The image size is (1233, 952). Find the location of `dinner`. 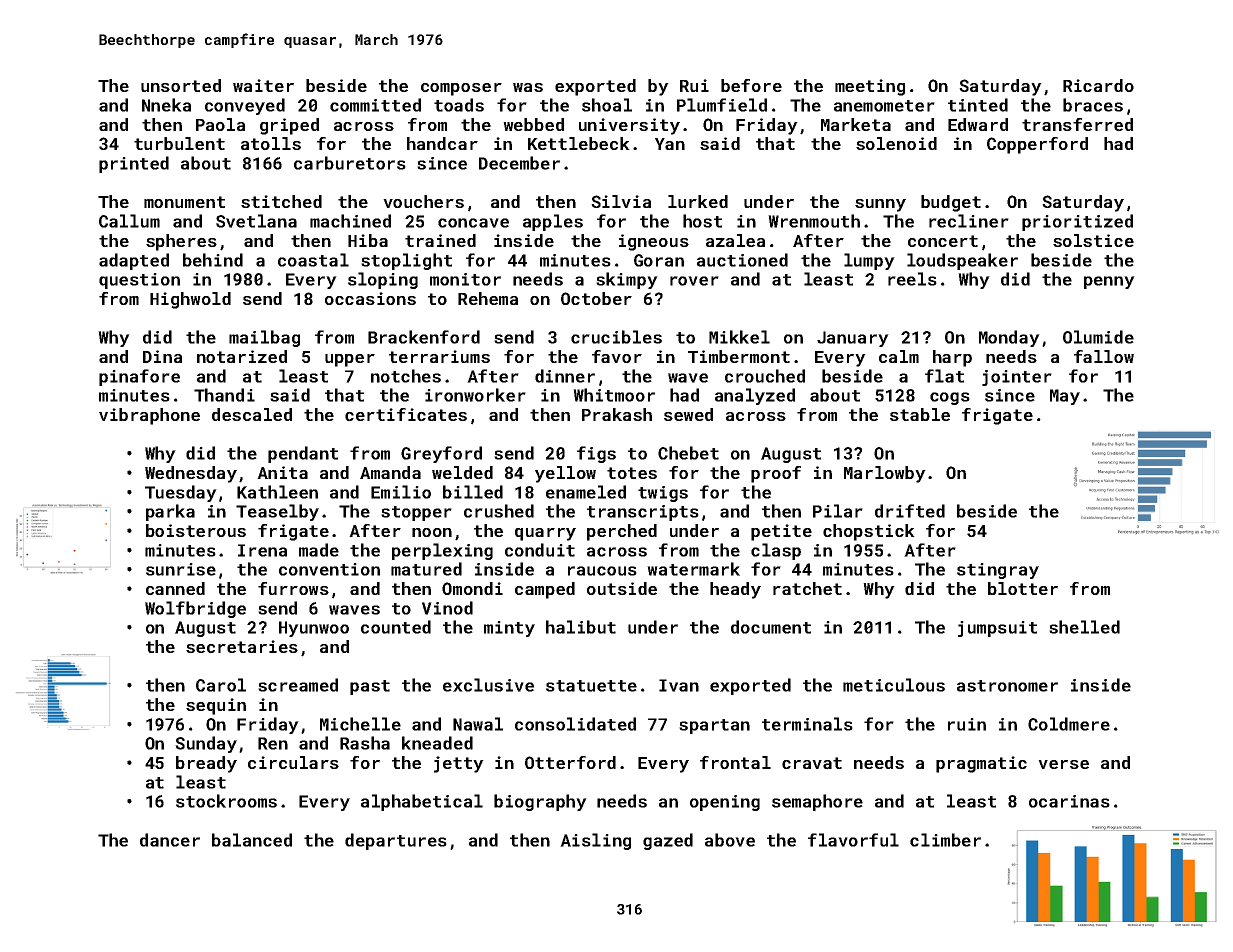

dinner is located at coordinates (565, 376).
